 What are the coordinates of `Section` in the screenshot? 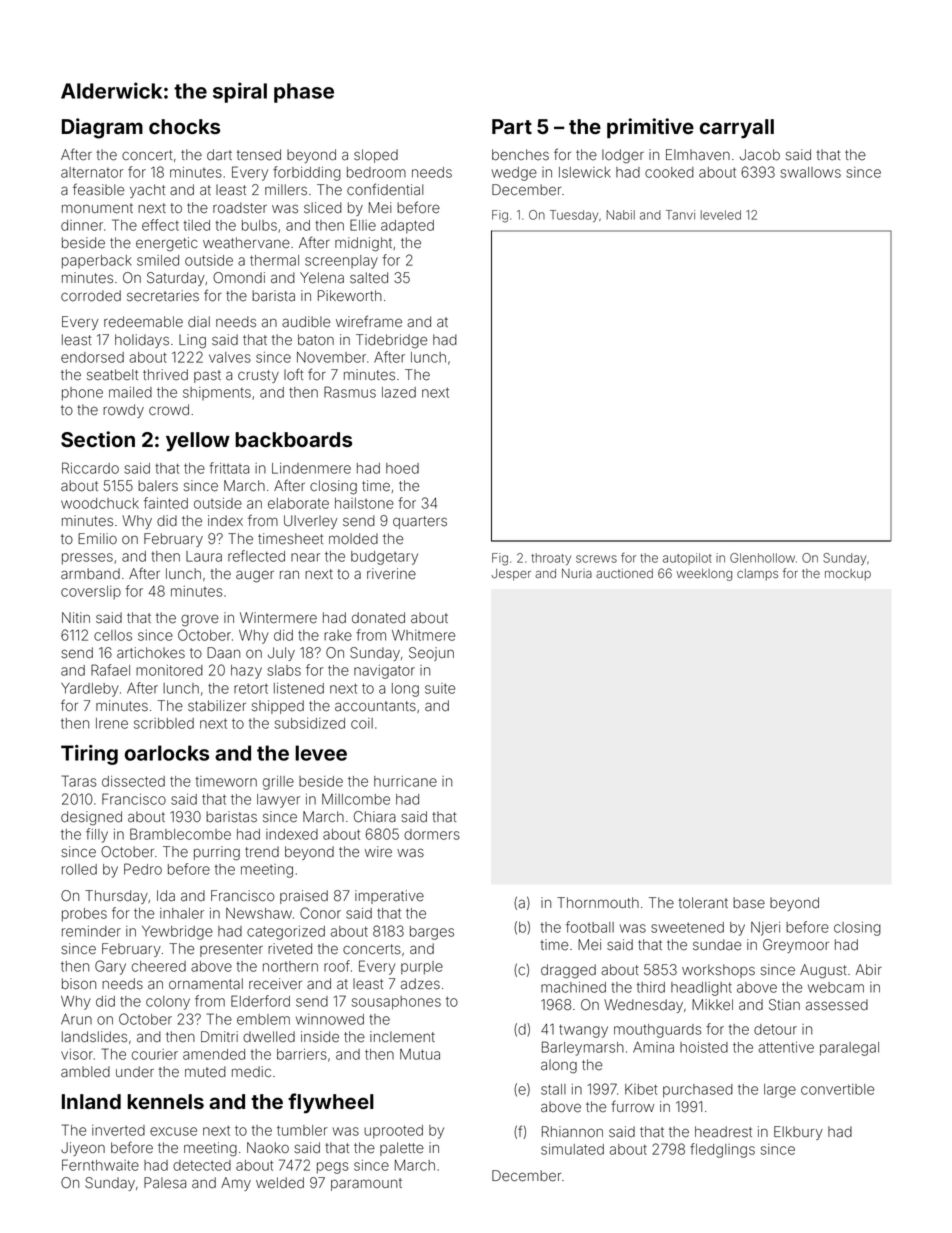 It's located at (98, 439).
